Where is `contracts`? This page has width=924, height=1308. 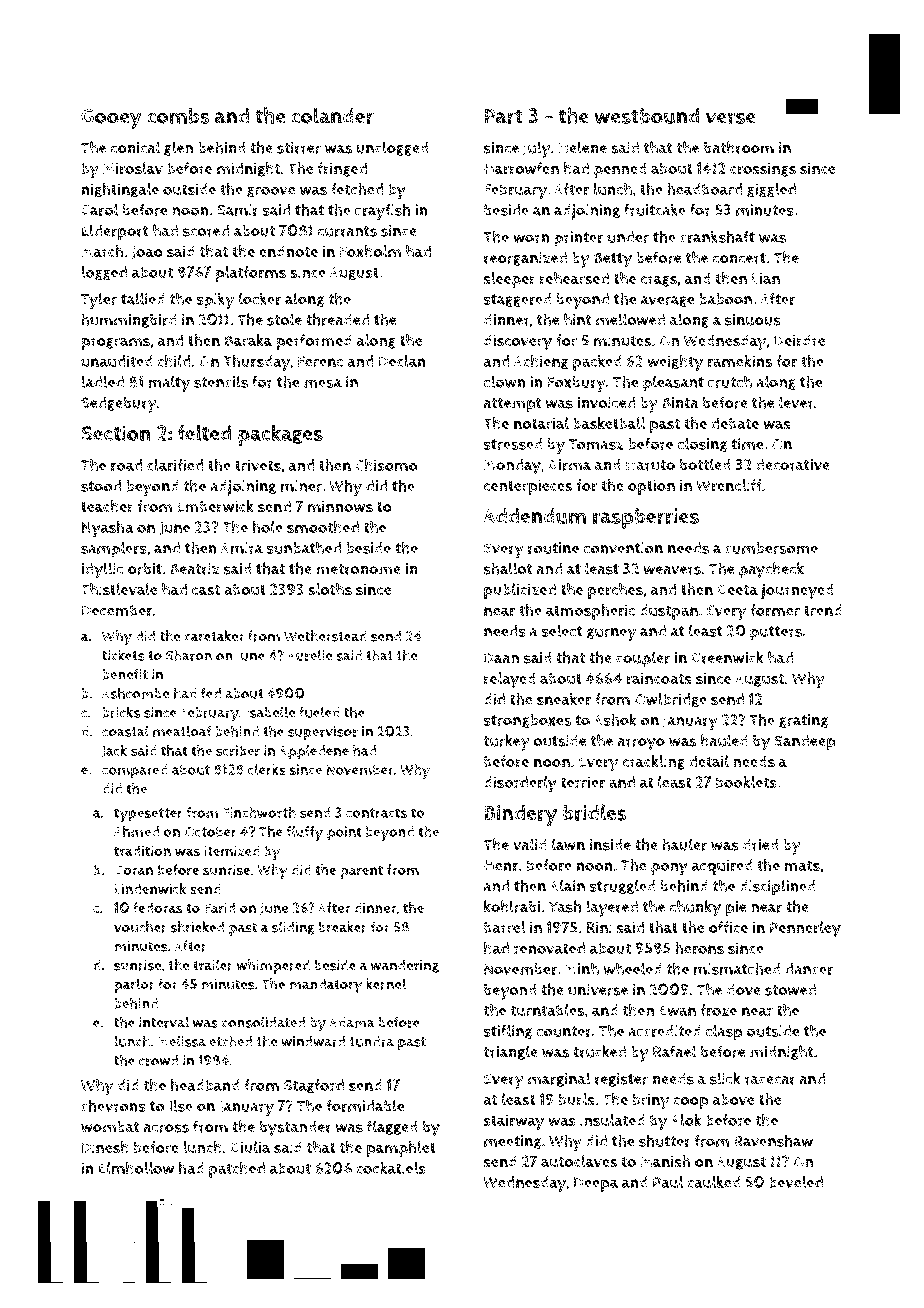
contracts is located at coordinates (376, 813).
